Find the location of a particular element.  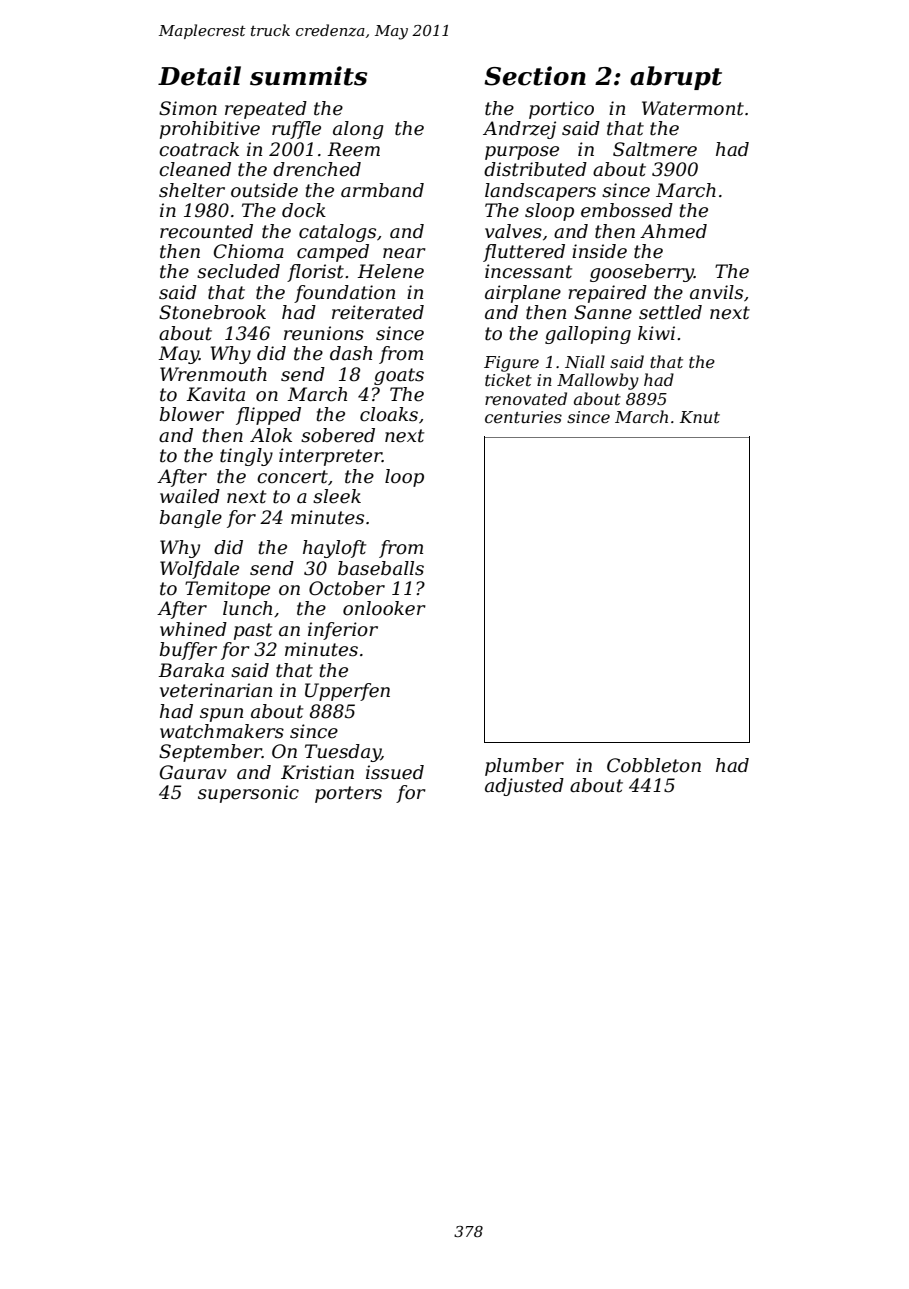

summits is located at coordinates (308, 76).
